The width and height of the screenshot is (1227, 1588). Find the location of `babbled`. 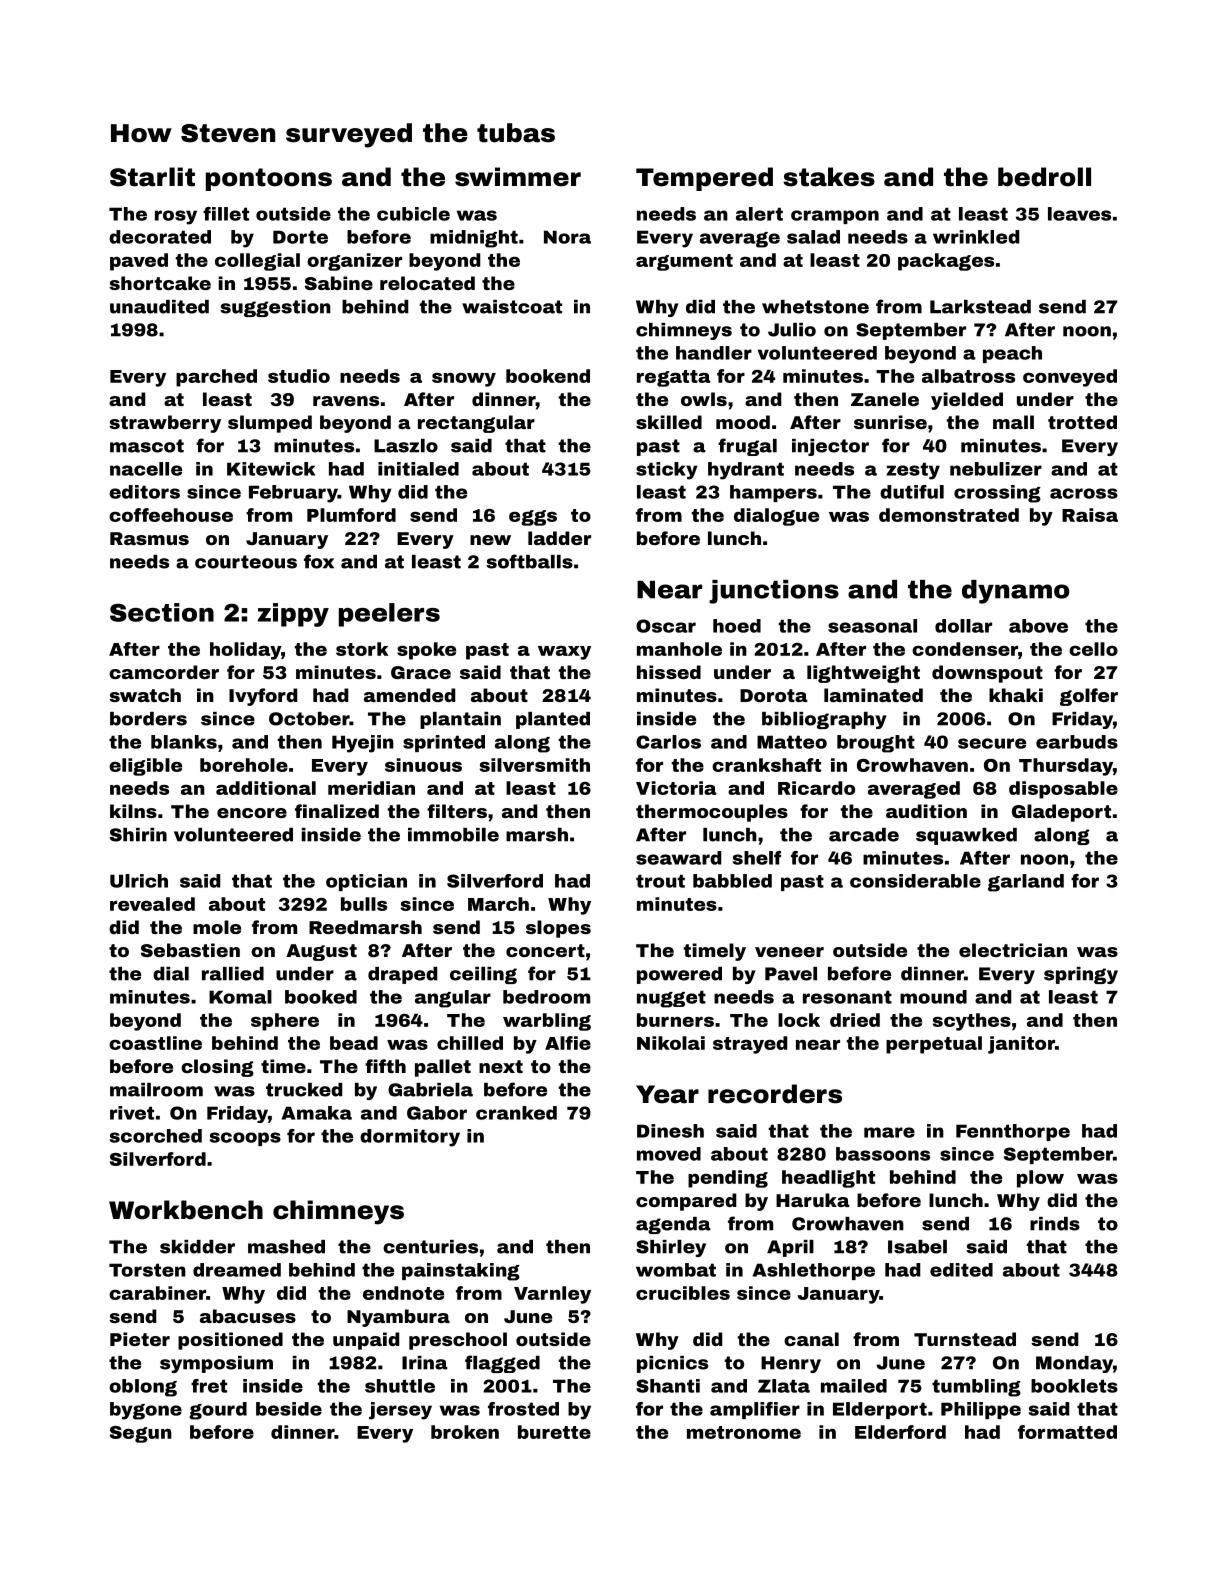

babbled is located at coordinates (732, 881).
